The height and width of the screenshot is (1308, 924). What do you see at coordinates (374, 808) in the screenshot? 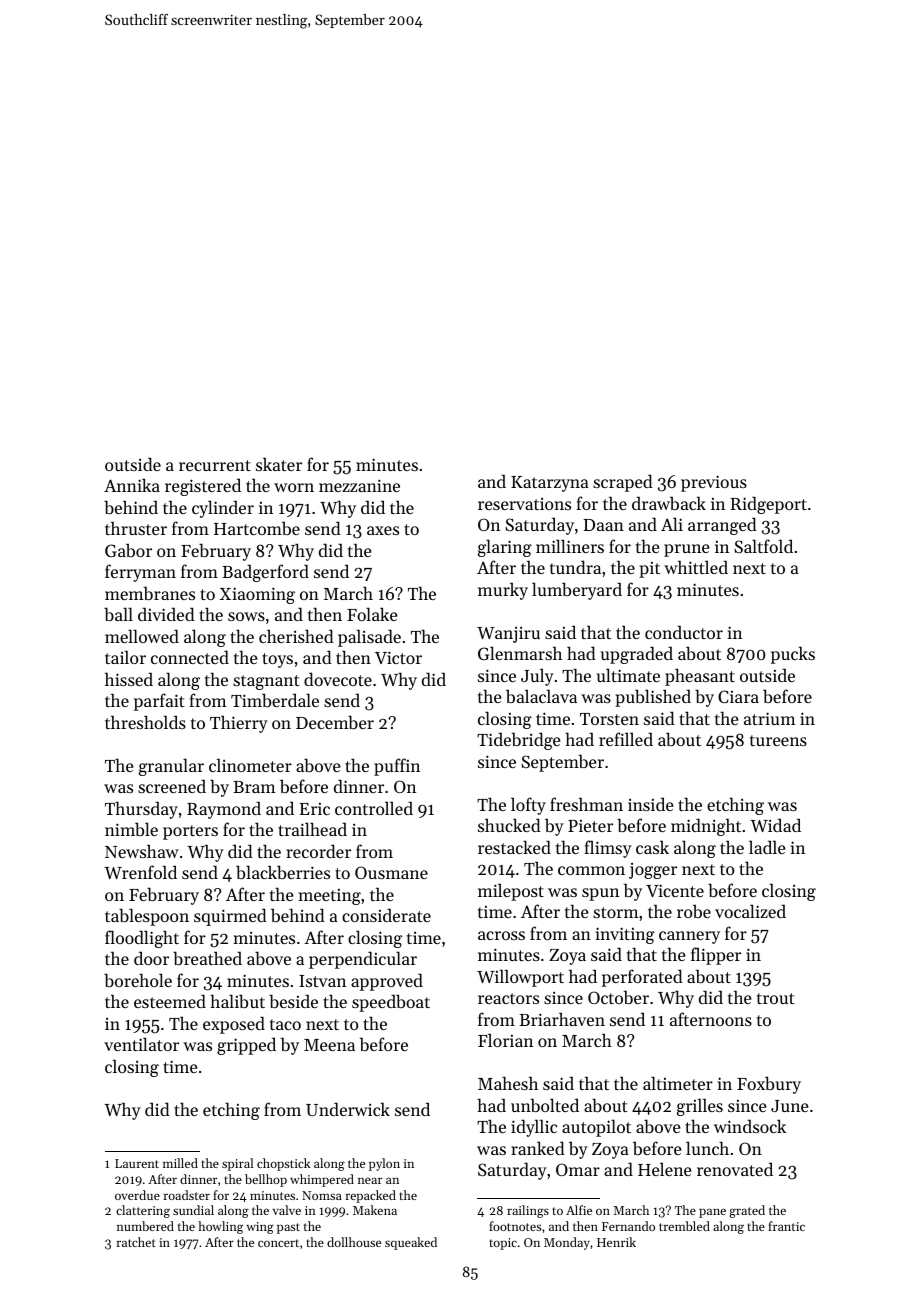
I see `controlled` at bounding box center [374, 808].
